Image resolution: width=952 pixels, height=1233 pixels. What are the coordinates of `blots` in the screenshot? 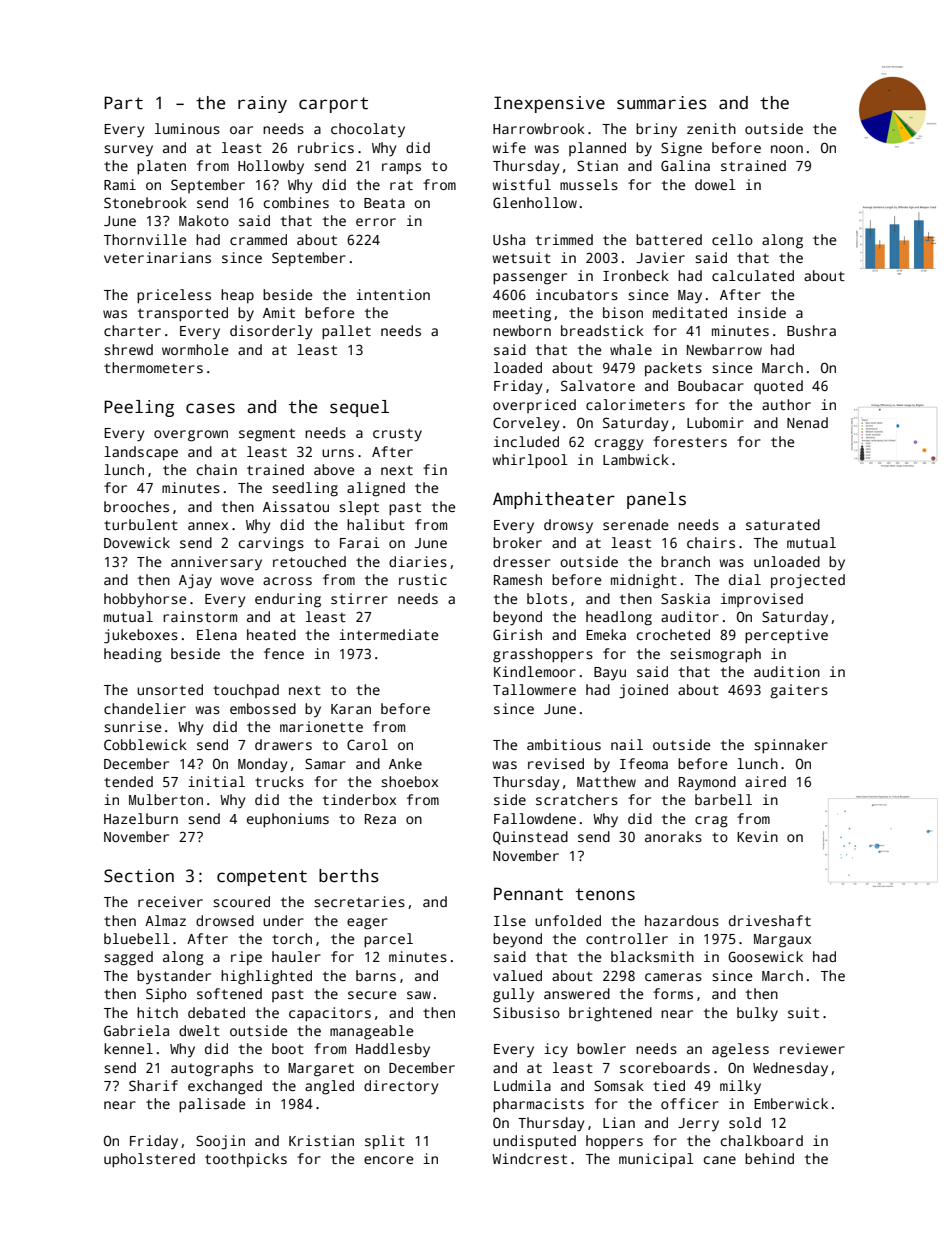 It's located at (547, 598).
